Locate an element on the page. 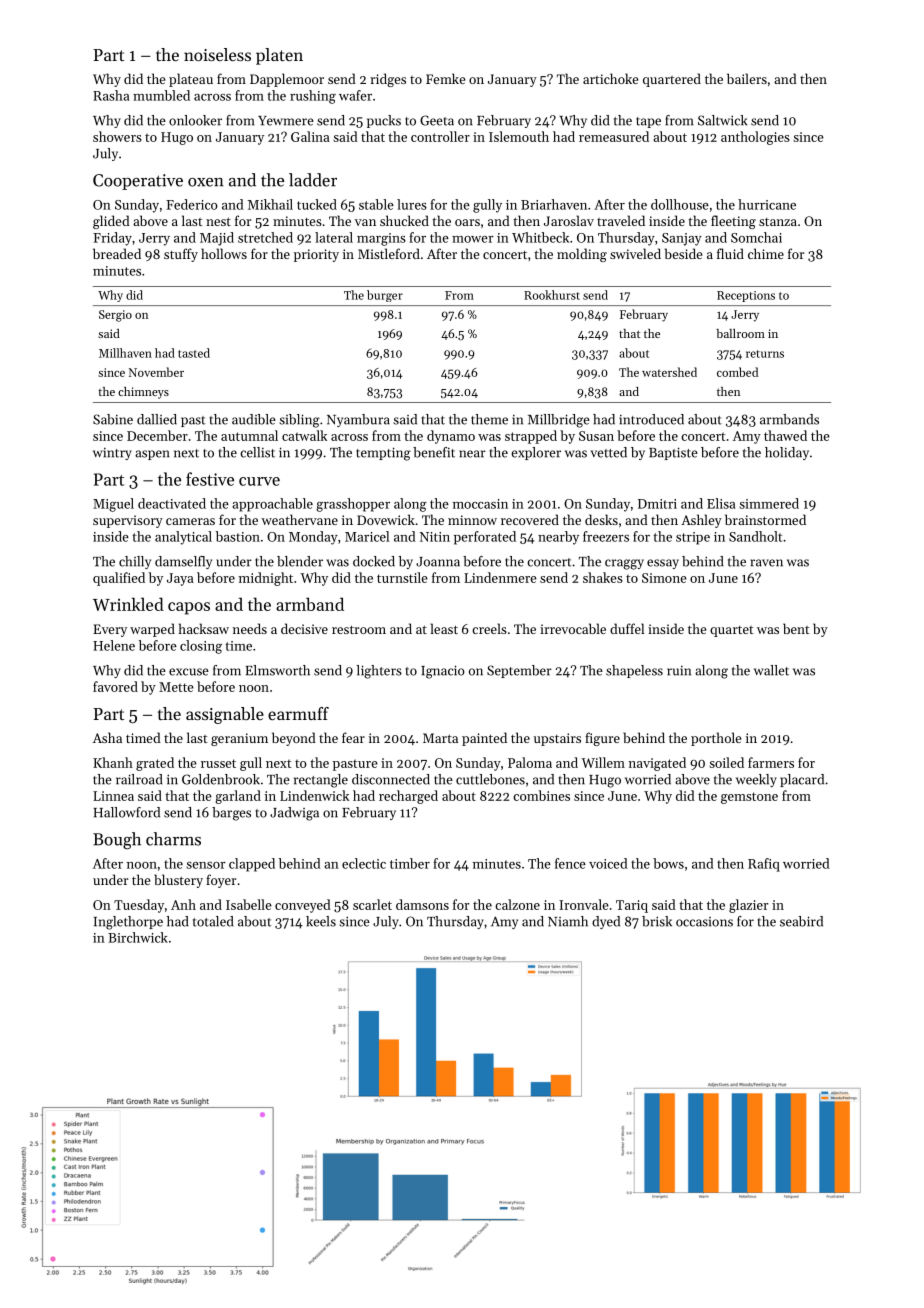  thawed is located at coordinates (785, 435).
